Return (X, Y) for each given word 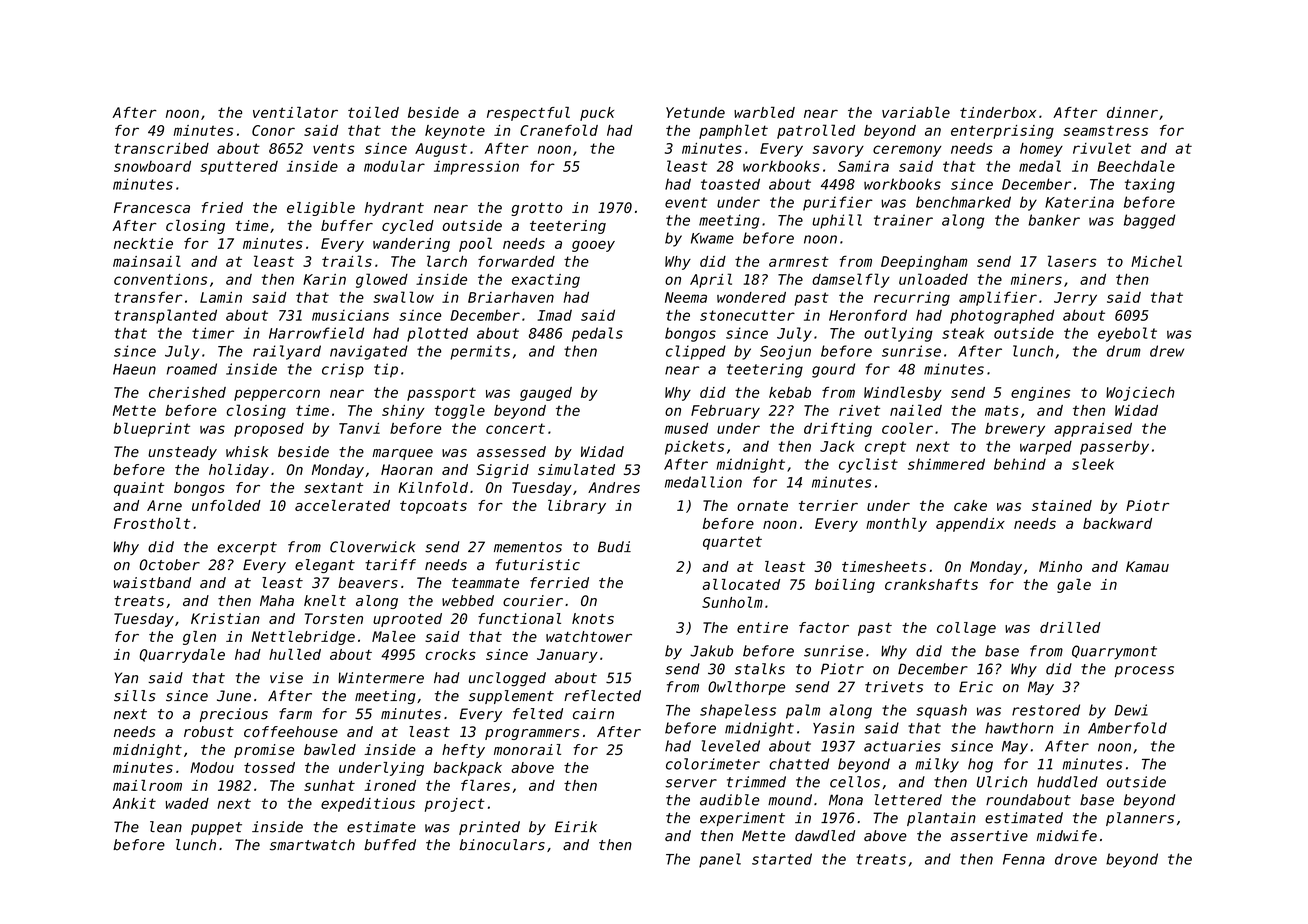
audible (729, 800)
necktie (143, 243)
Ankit (134, 803)
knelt (325, 600)
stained (1062, 505)
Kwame (712, 238)
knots (593, 618)
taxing (1150, 185)
